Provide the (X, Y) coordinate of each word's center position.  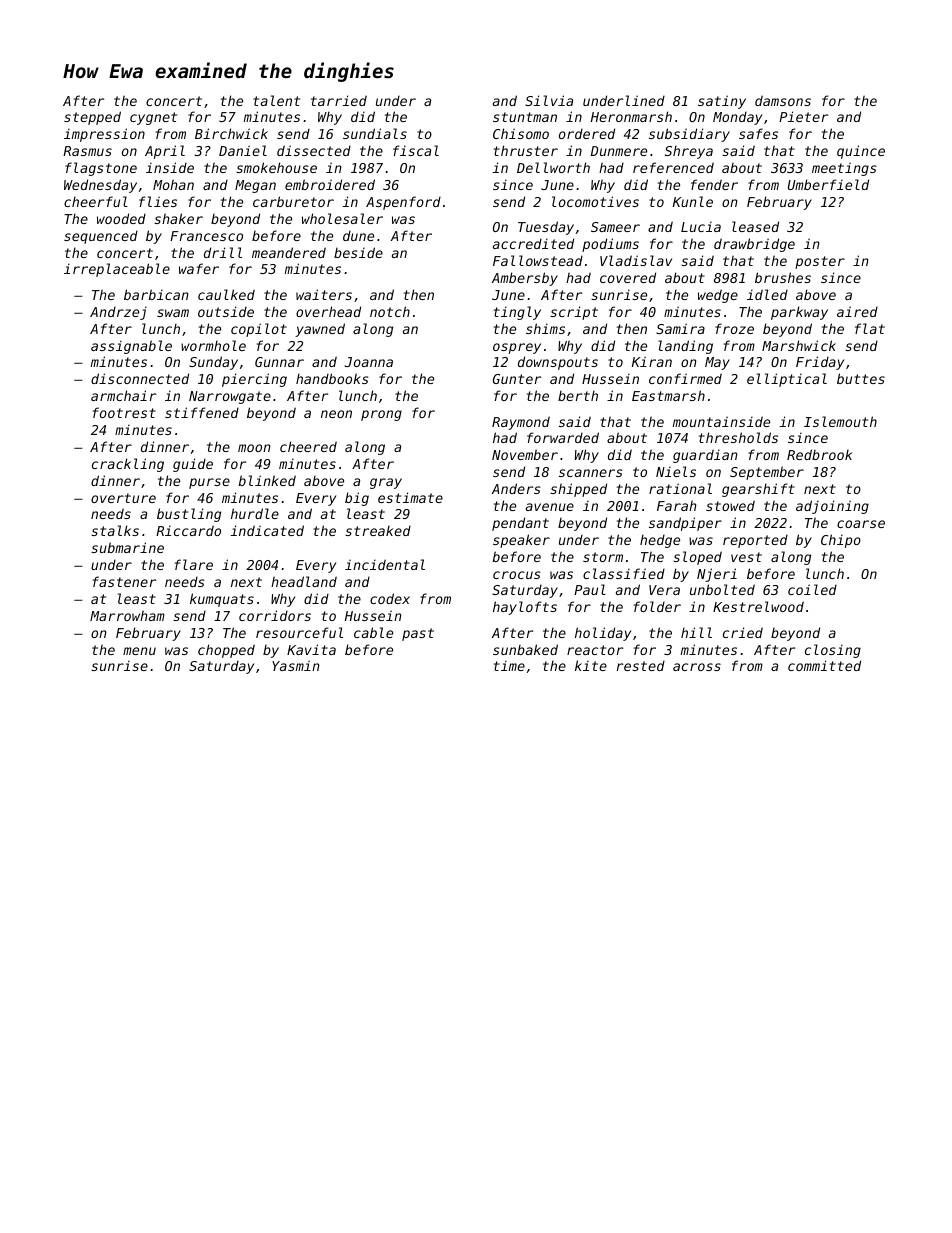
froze (734, 328)
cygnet (153, 118)
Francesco (206, 236)
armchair (123, 395)
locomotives (595, 201)
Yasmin (296, 665)
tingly (517, 313)
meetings (844, 169)
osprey (517, 348)
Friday (820, 363)
